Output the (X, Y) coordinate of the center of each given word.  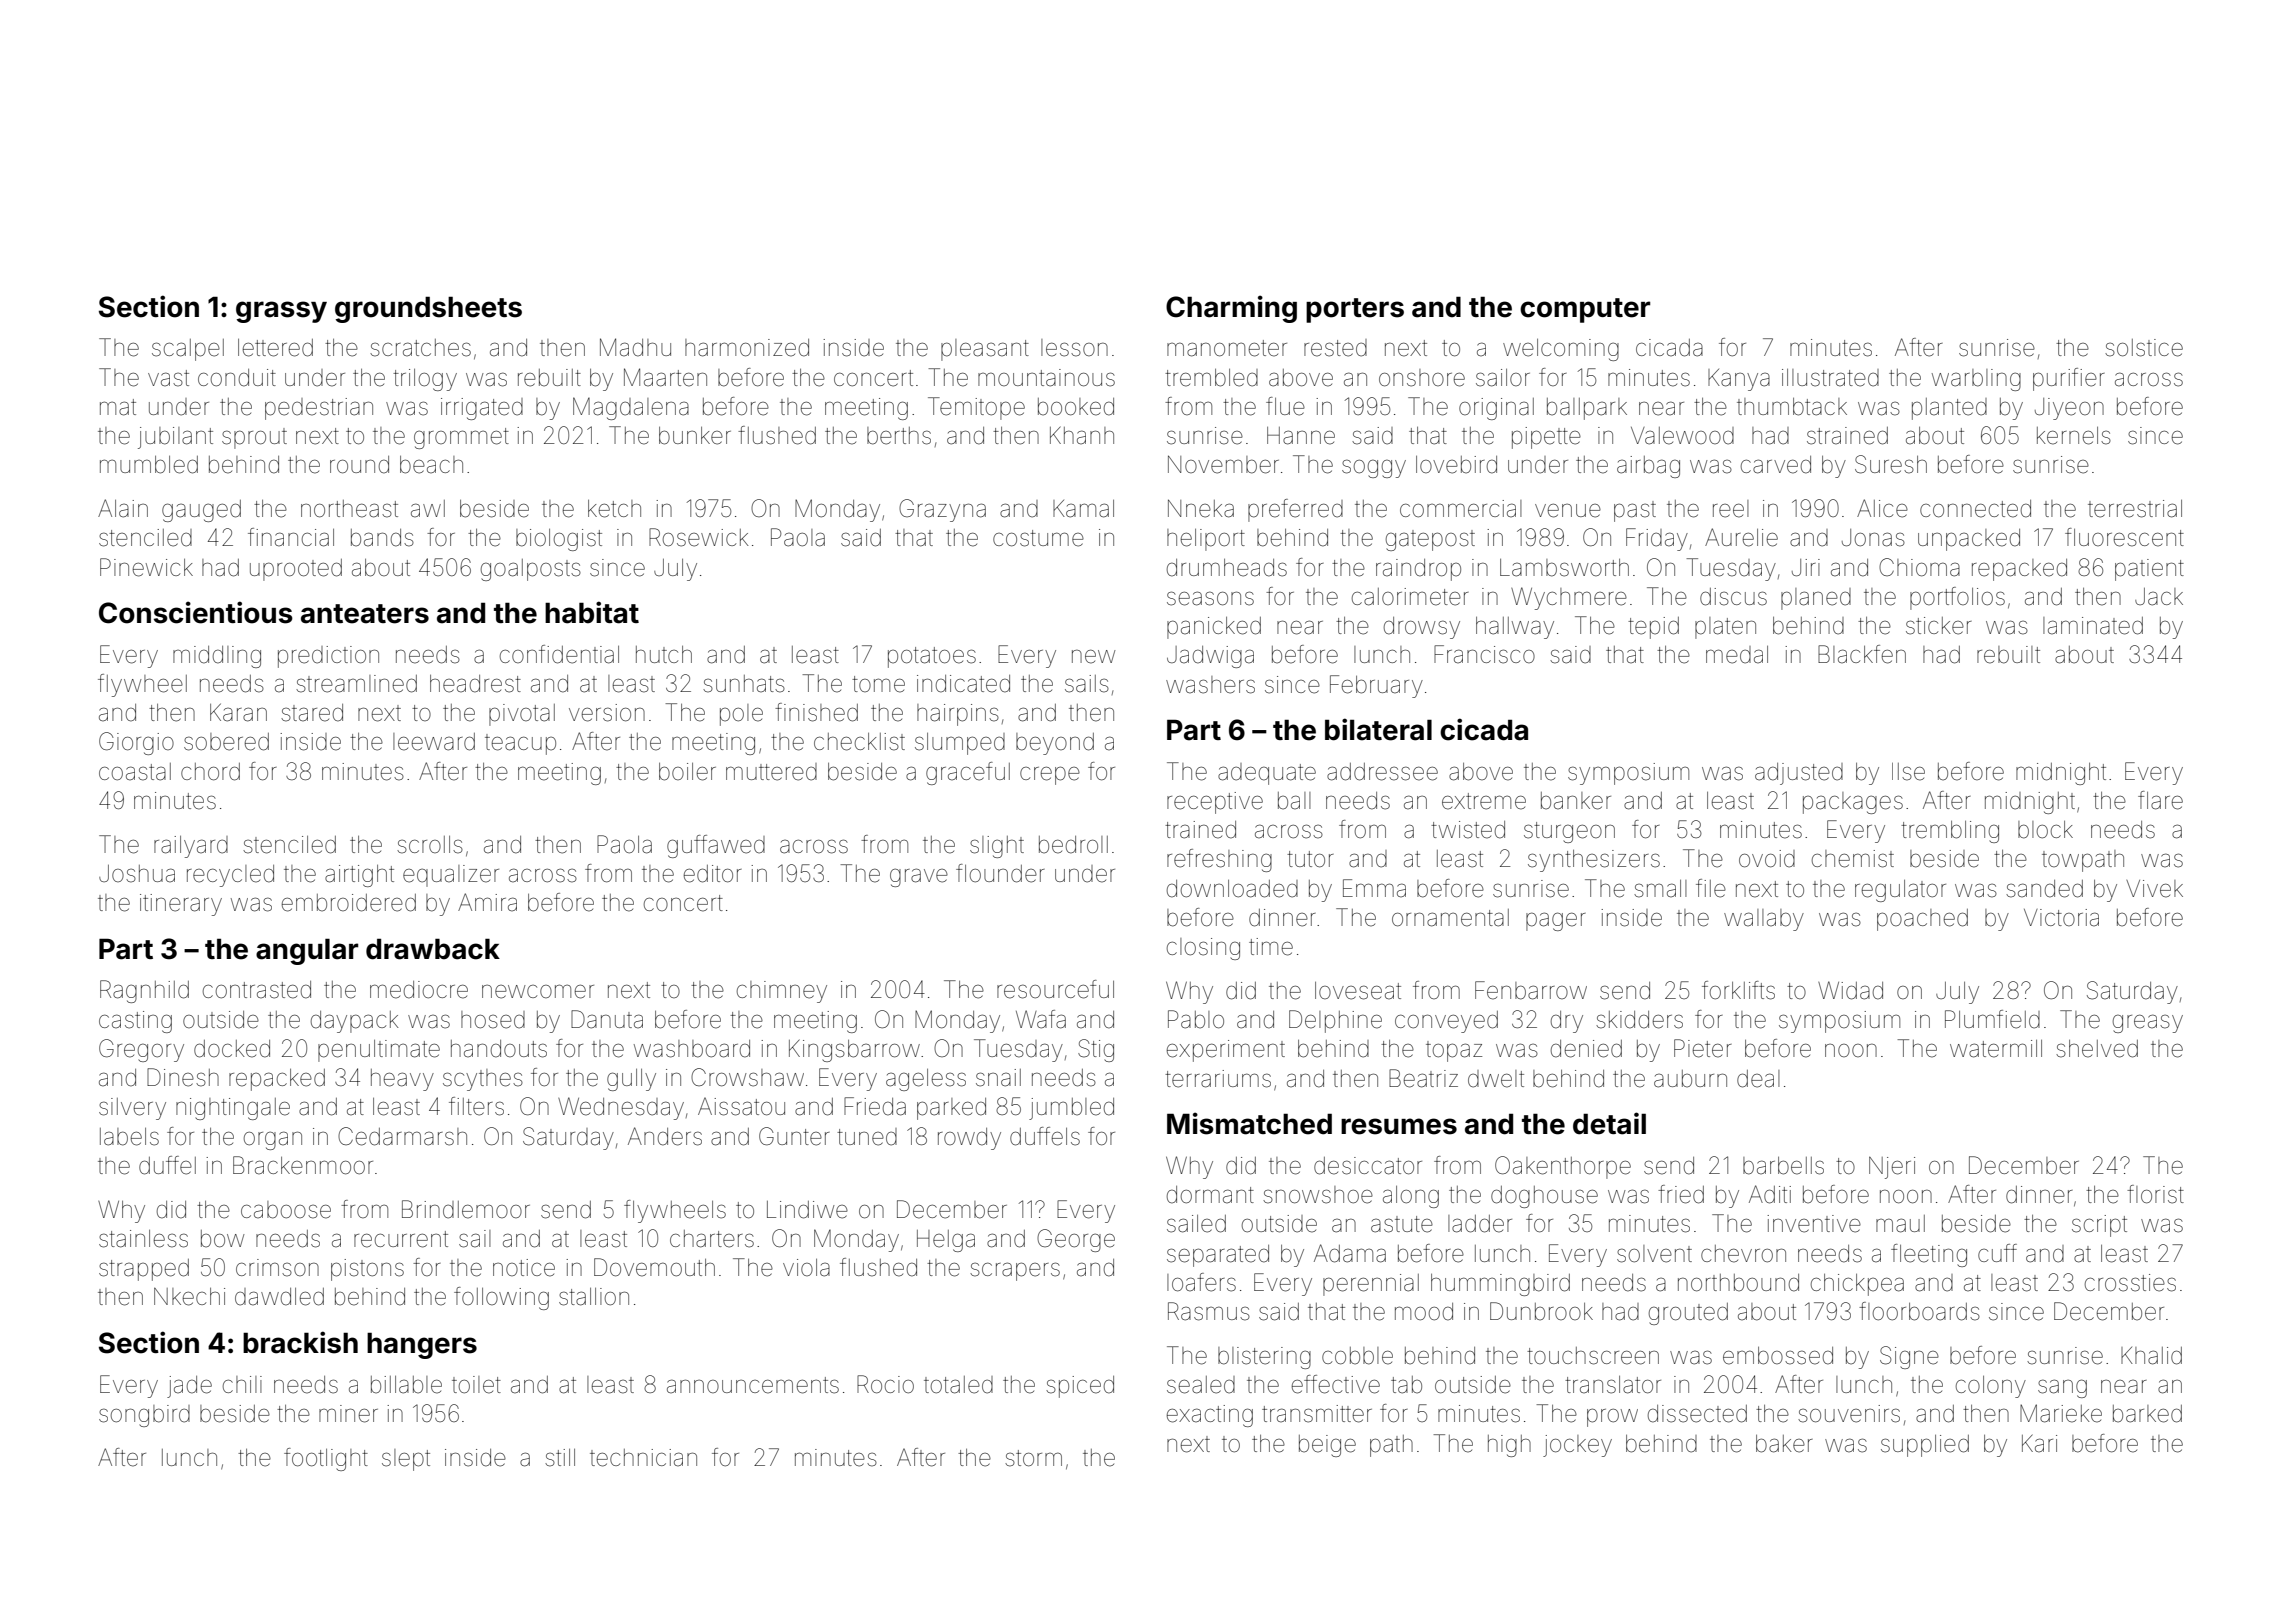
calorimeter (1410, 597)
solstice (2144, 348)
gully (631, 1080)
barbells (1783, 1166)
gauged (201, 511)
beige (1327, 1446)
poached (1922, 920)
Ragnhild (144, 991)
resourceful (1055, 989)
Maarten (665, 377)
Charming (1231, 309)
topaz (1454, 1051)
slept (406, 1460)
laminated (2093, 626)
